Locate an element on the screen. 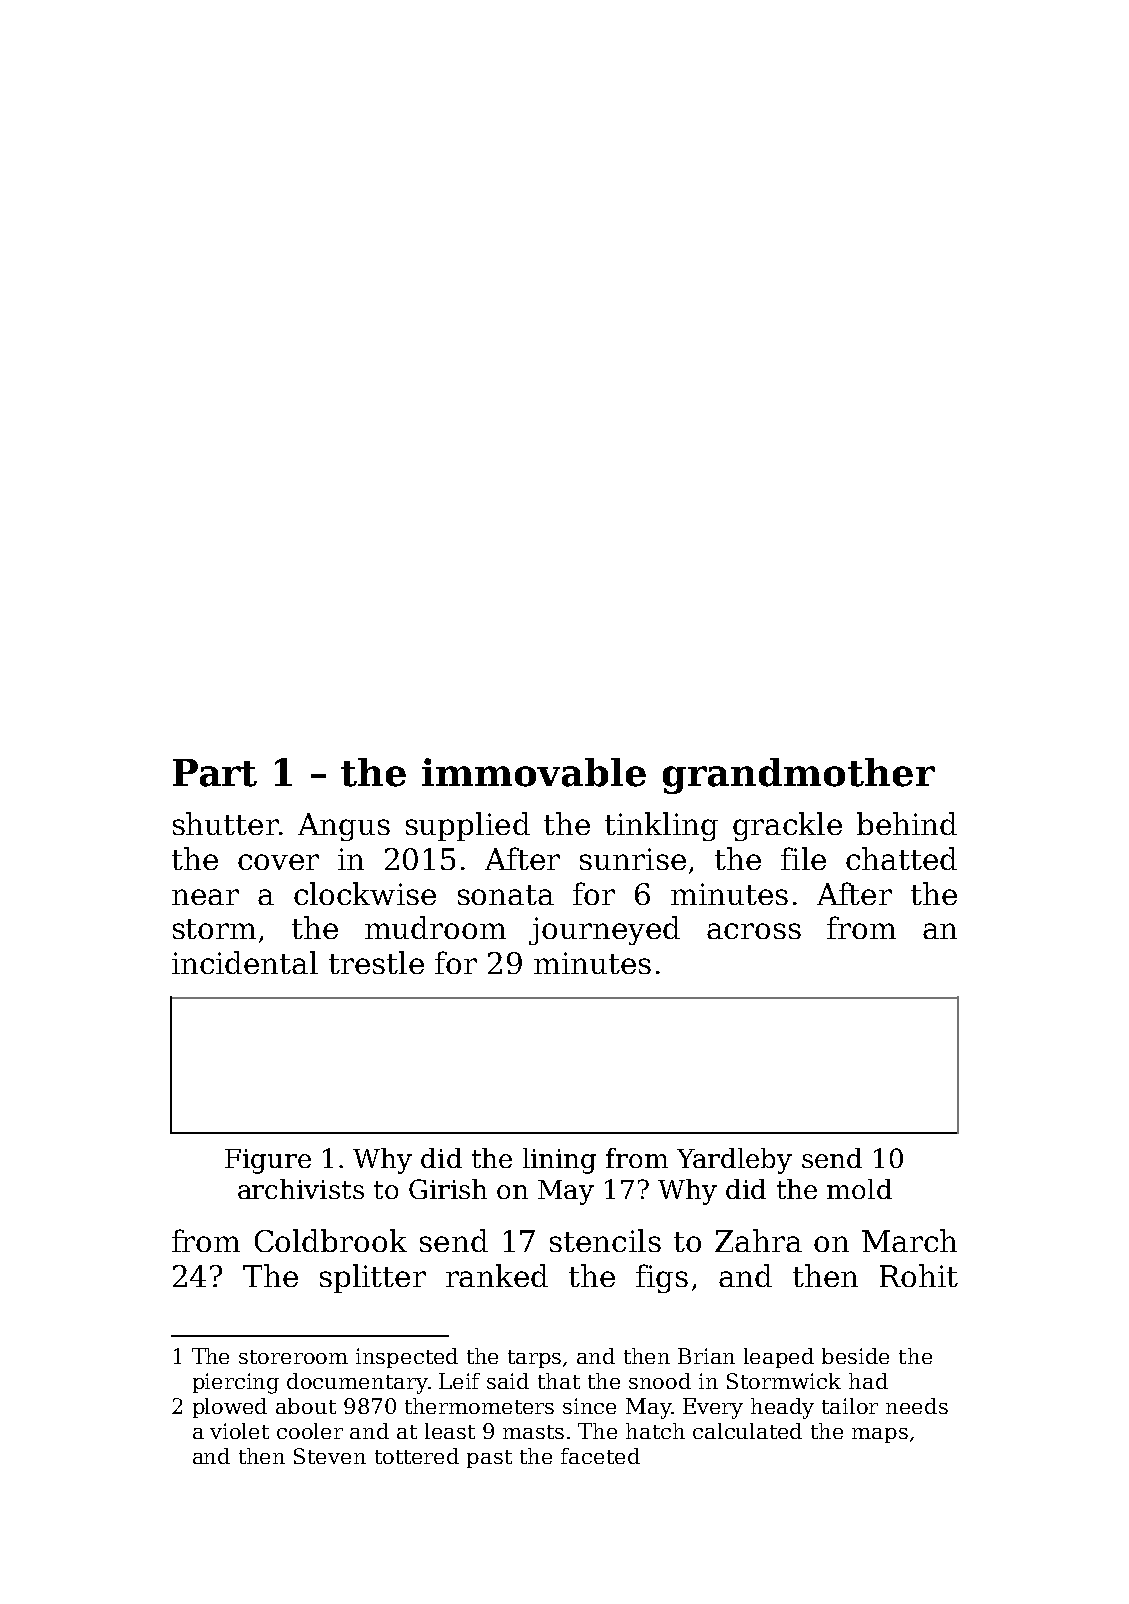 This screenshot has height=1604, width=1129. Figure is located at coordinates (268, 1161).
